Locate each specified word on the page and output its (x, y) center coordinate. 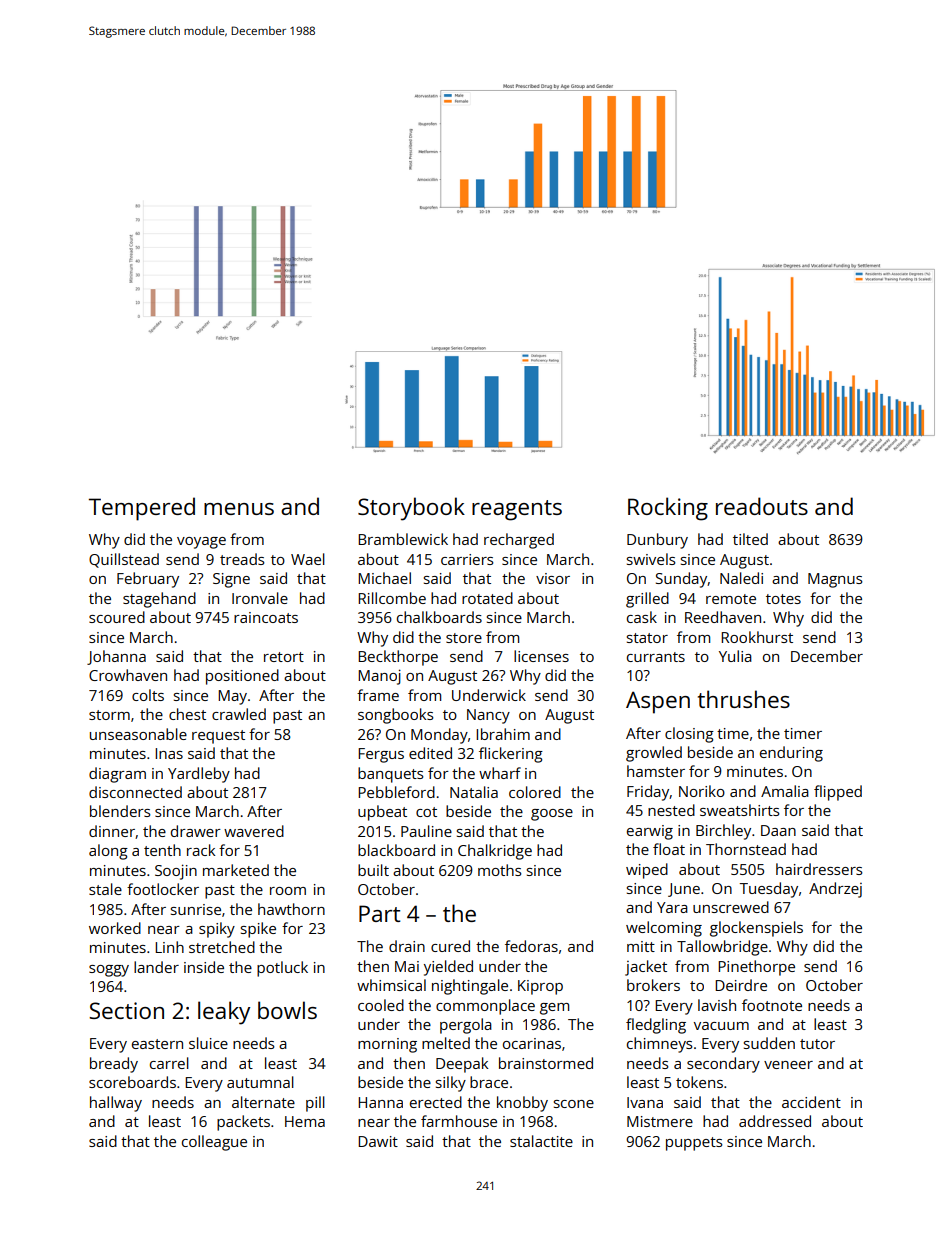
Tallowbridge (722, 948)
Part (380, 913)
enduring (791, 754)
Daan (778, 830)
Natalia (474, 792)
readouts (762, 506)
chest (187, 714)
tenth (162, 850)
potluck (282, 969)
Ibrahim (503, 734)
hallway (116, 1104)
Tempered (142, 509)
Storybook (411, 509)
